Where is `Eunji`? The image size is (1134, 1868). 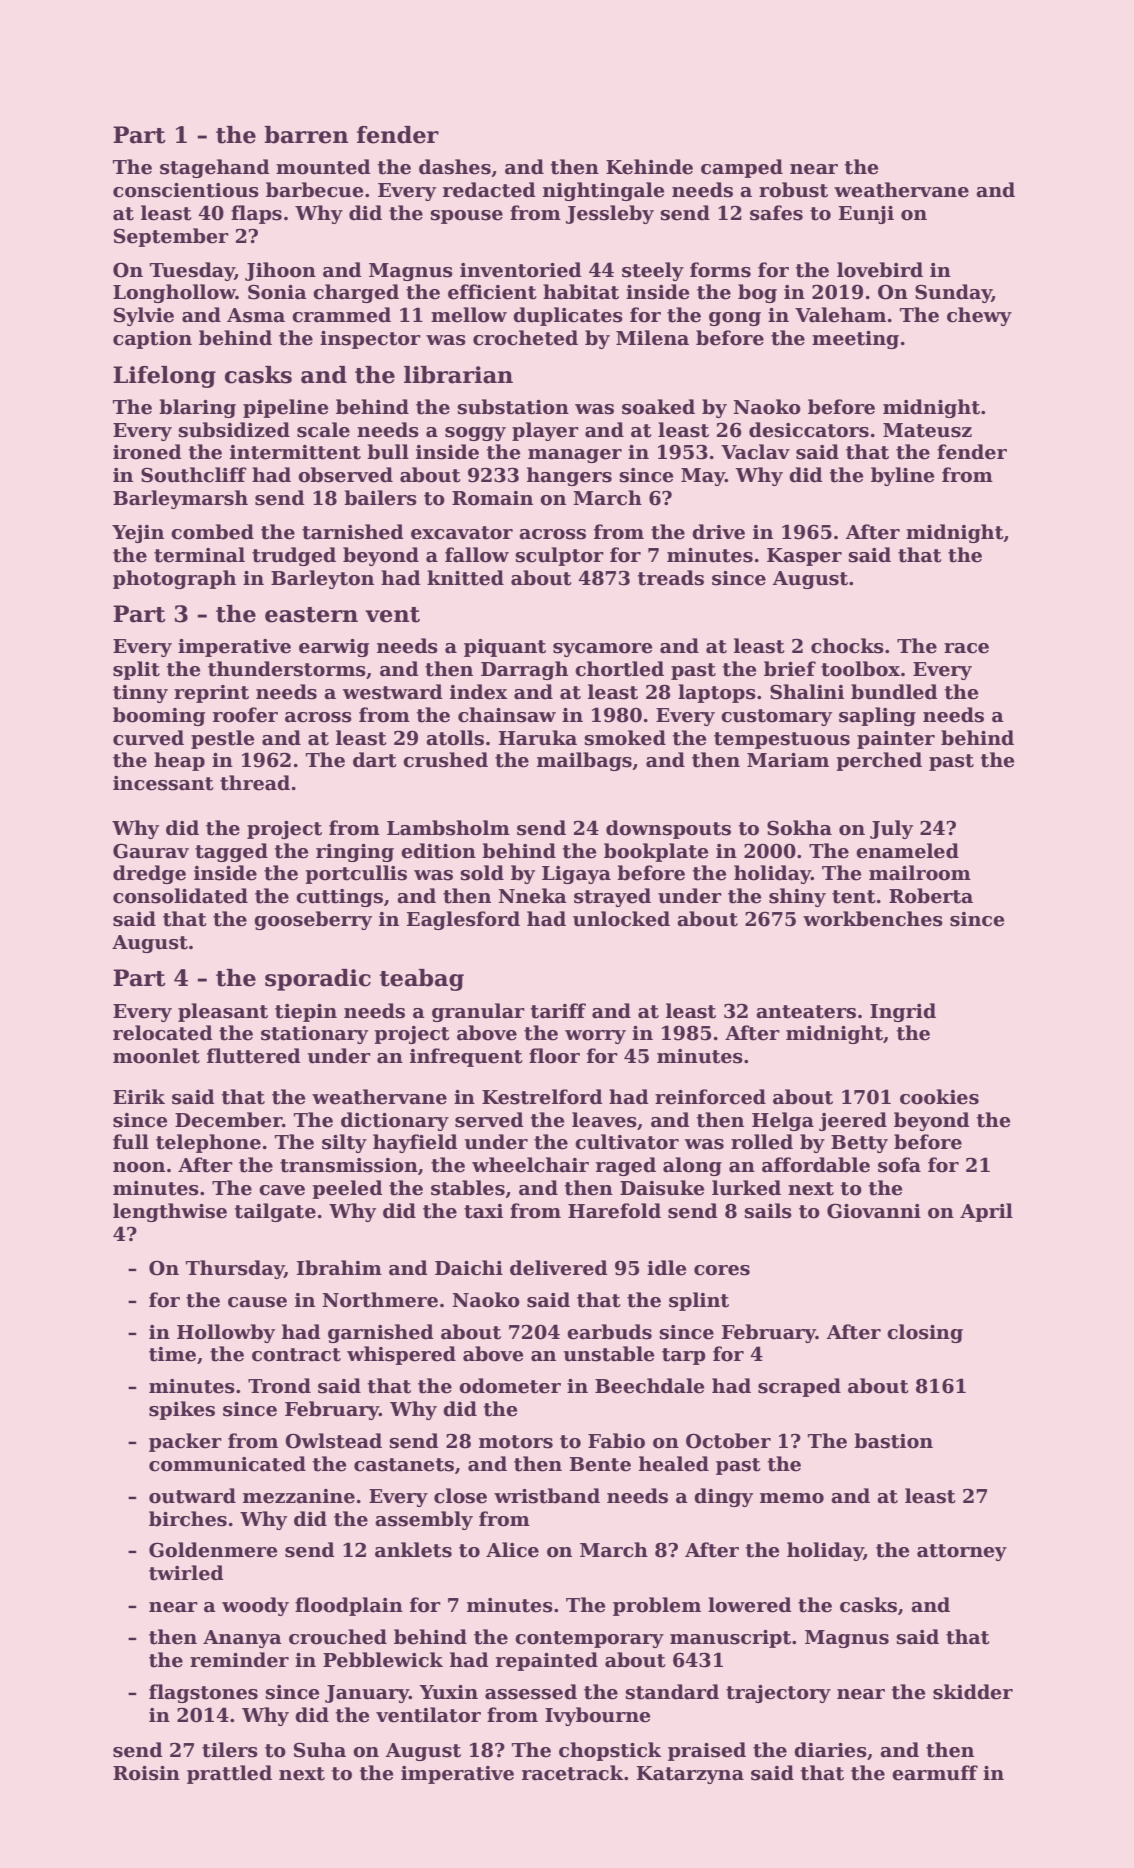 Eunji is located at coordinates (866, 215).
